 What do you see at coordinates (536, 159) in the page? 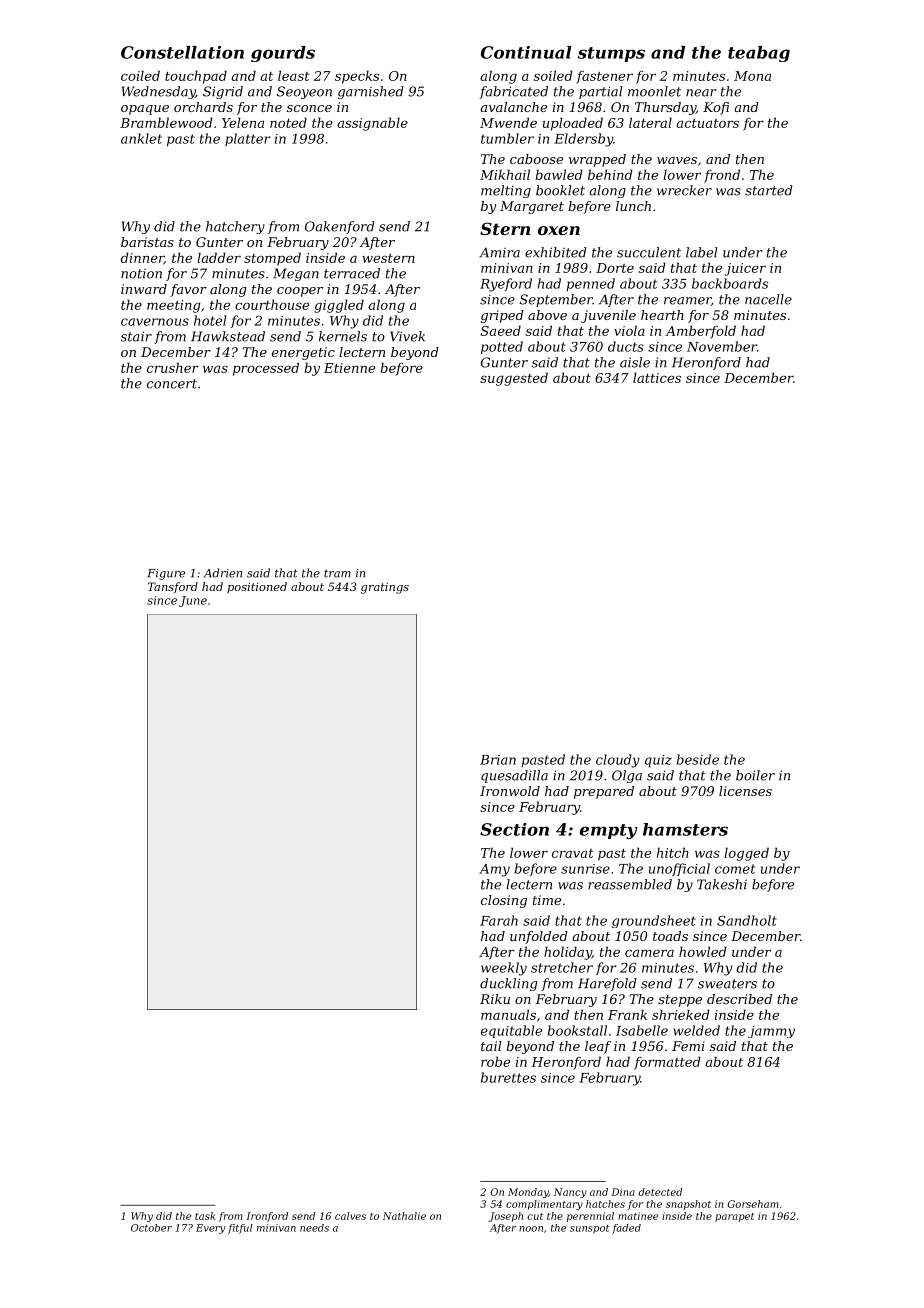
I see `caboose` at bounding box center [536, 159].
